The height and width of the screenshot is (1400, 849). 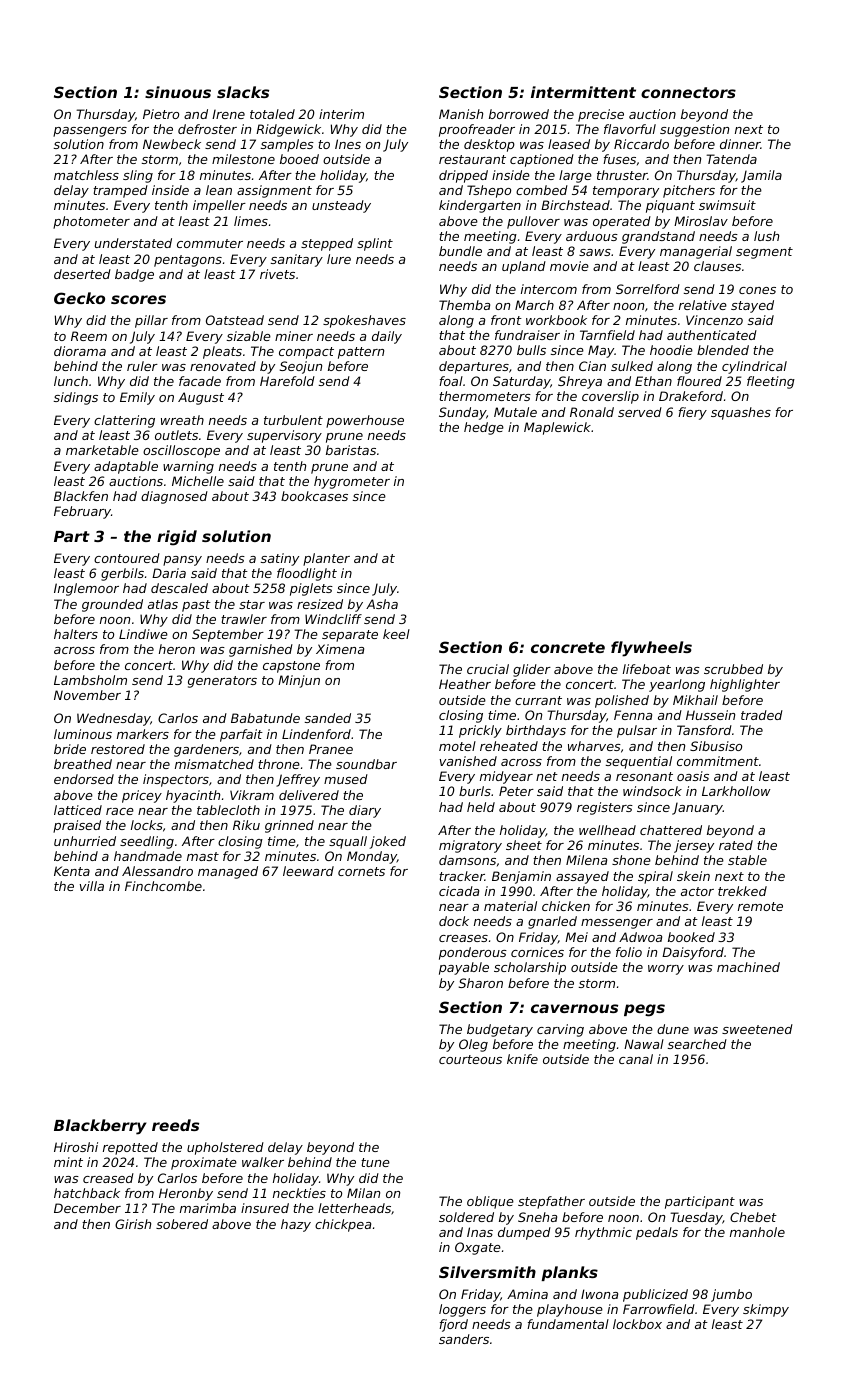 I want to click on hazy, so click(x=296, y=1225).
